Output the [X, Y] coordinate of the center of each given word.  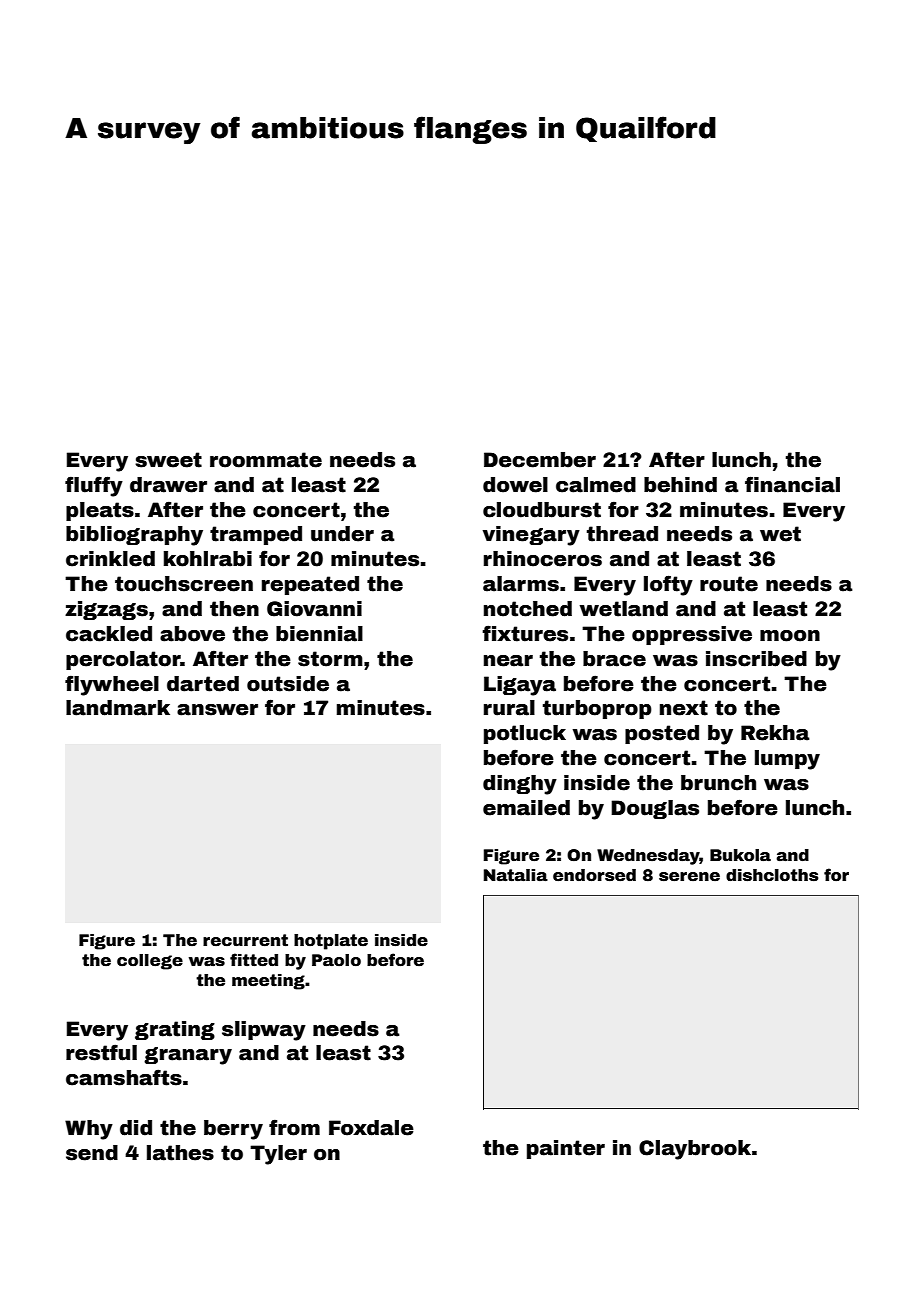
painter [566, 1149]
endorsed [594, 875]
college [150, 962]
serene [689, 877]
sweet [168, 460]
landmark [118, 708]
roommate [266, 460]
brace [614, 659]
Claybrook [695, 1150]
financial [792, 484]
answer [217, 710]
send [92, 1153]
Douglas [655, 809]
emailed [526, 808]
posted [662, 734]
